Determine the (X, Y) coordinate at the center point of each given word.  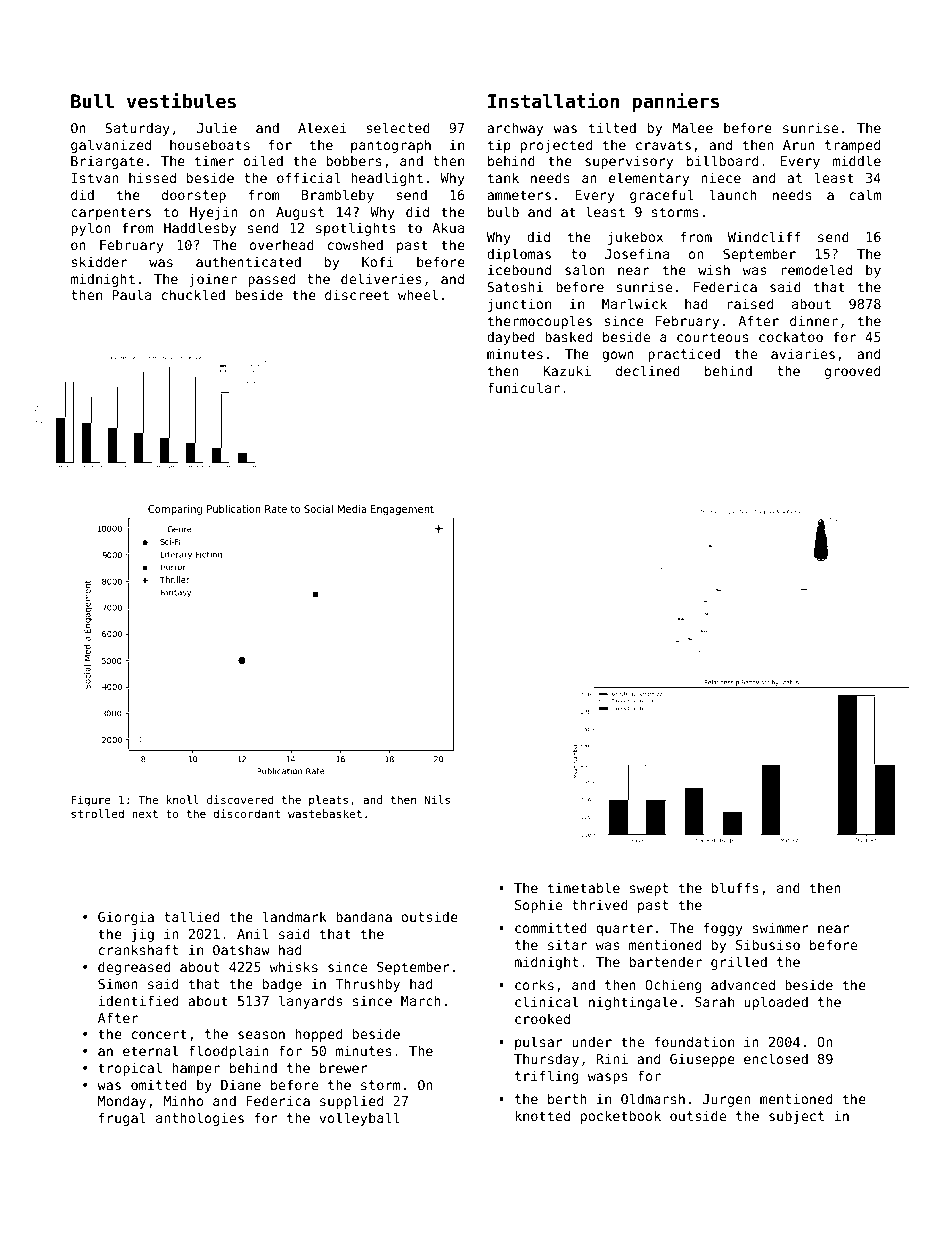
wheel (418, 294)
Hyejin (214, 213)
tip (499, 146)
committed (551, 927)
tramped (852, 146)
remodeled (816, 269)
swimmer (781, 927)
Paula (131, 294)
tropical (130, 1069)
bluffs (735, 887)
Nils (437, 799)
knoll (183, 799)
